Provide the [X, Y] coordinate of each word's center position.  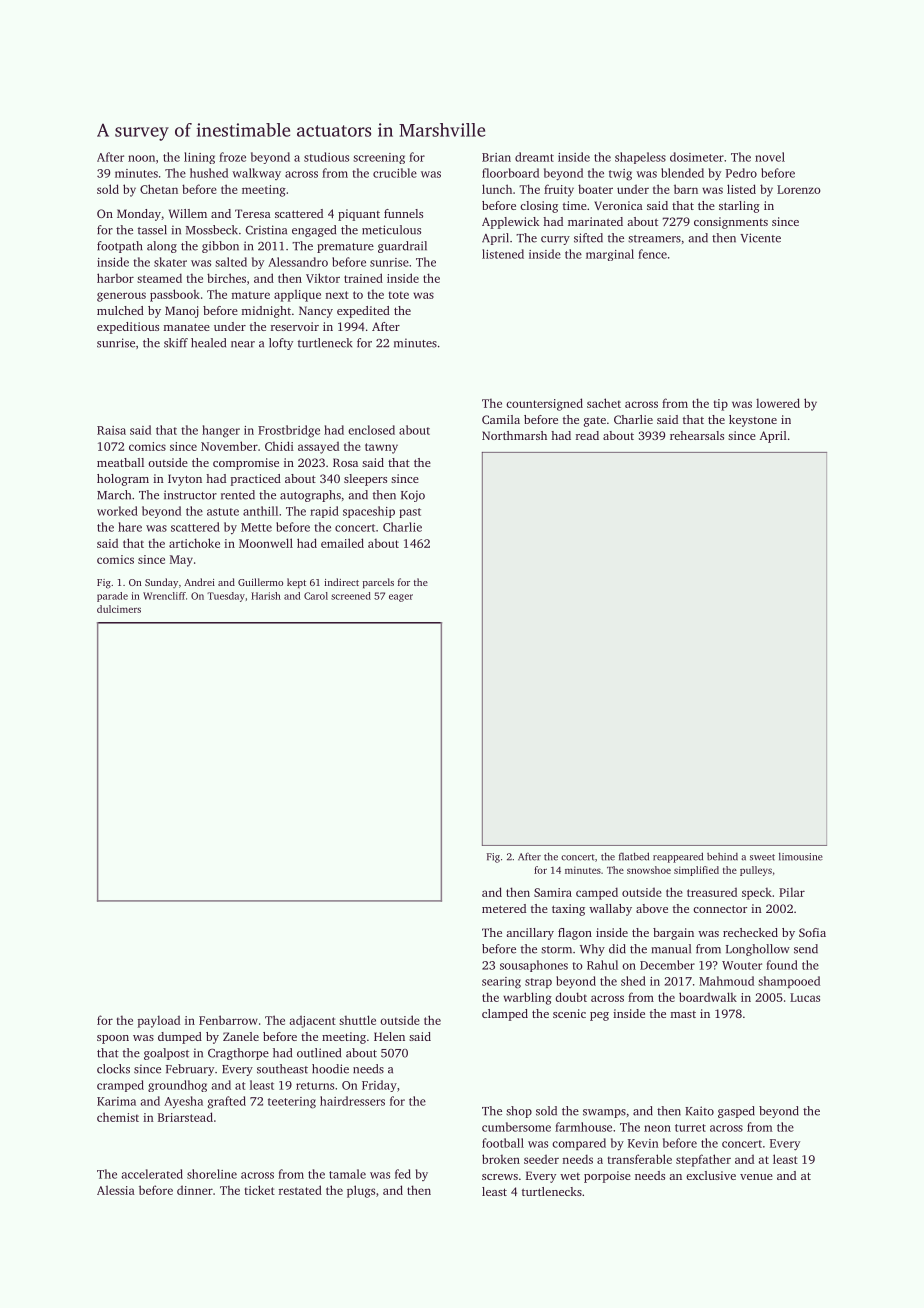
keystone [753, 421]
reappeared [678, 857]
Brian [496, 157]
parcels [378, 583]
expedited [363, 312]
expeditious [128, 328]
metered [504, 908]
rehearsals [697, 435]
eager [401, 598]
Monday [139, 215]
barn [686, 189]
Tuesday [226, 597]
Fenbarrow [228, 1020]
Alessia [116, 1190]
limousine [801, 857]
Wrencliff [164, 596]
